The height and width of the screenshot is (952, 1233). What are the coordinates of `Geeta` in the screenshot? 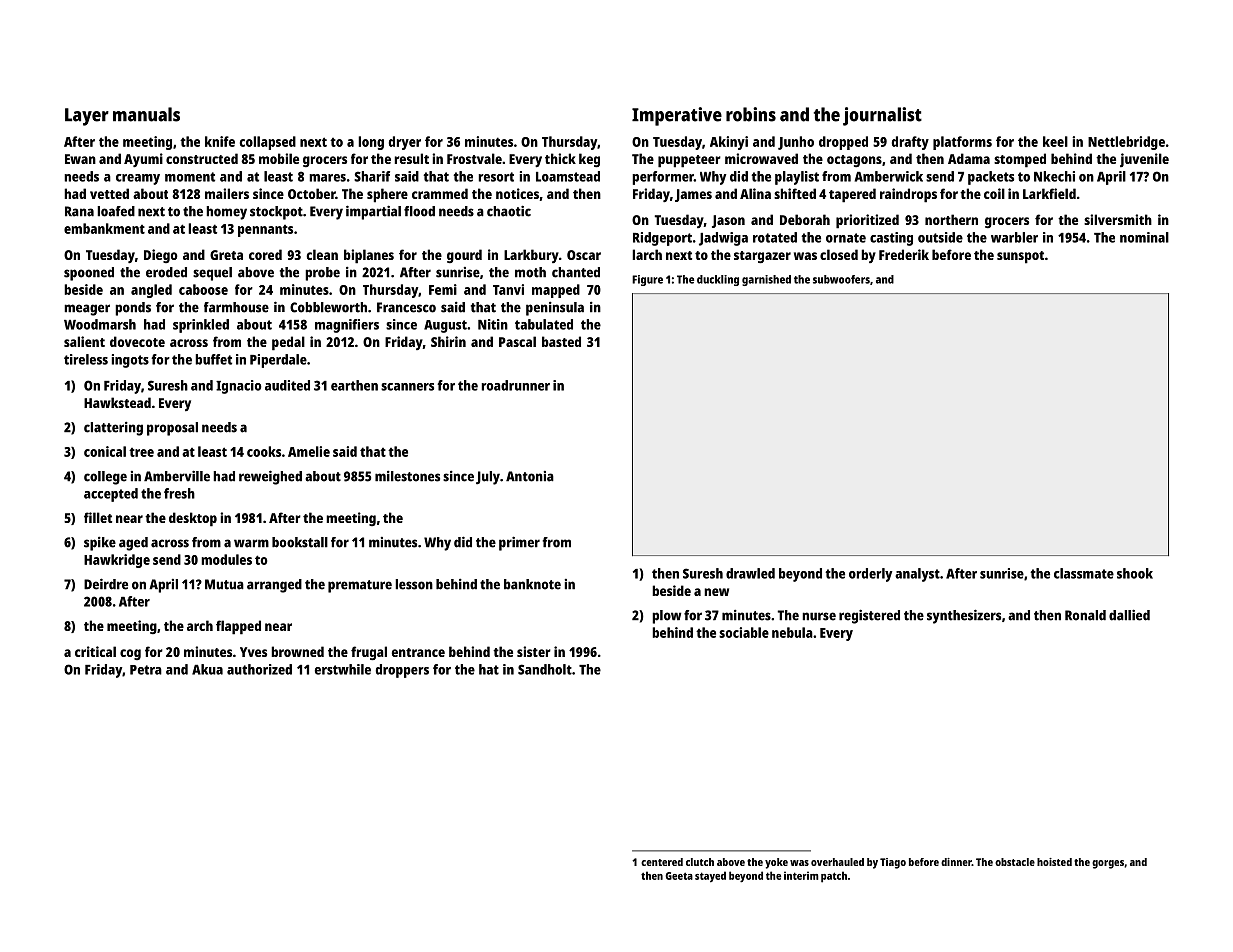 It's located at (679, 876).
